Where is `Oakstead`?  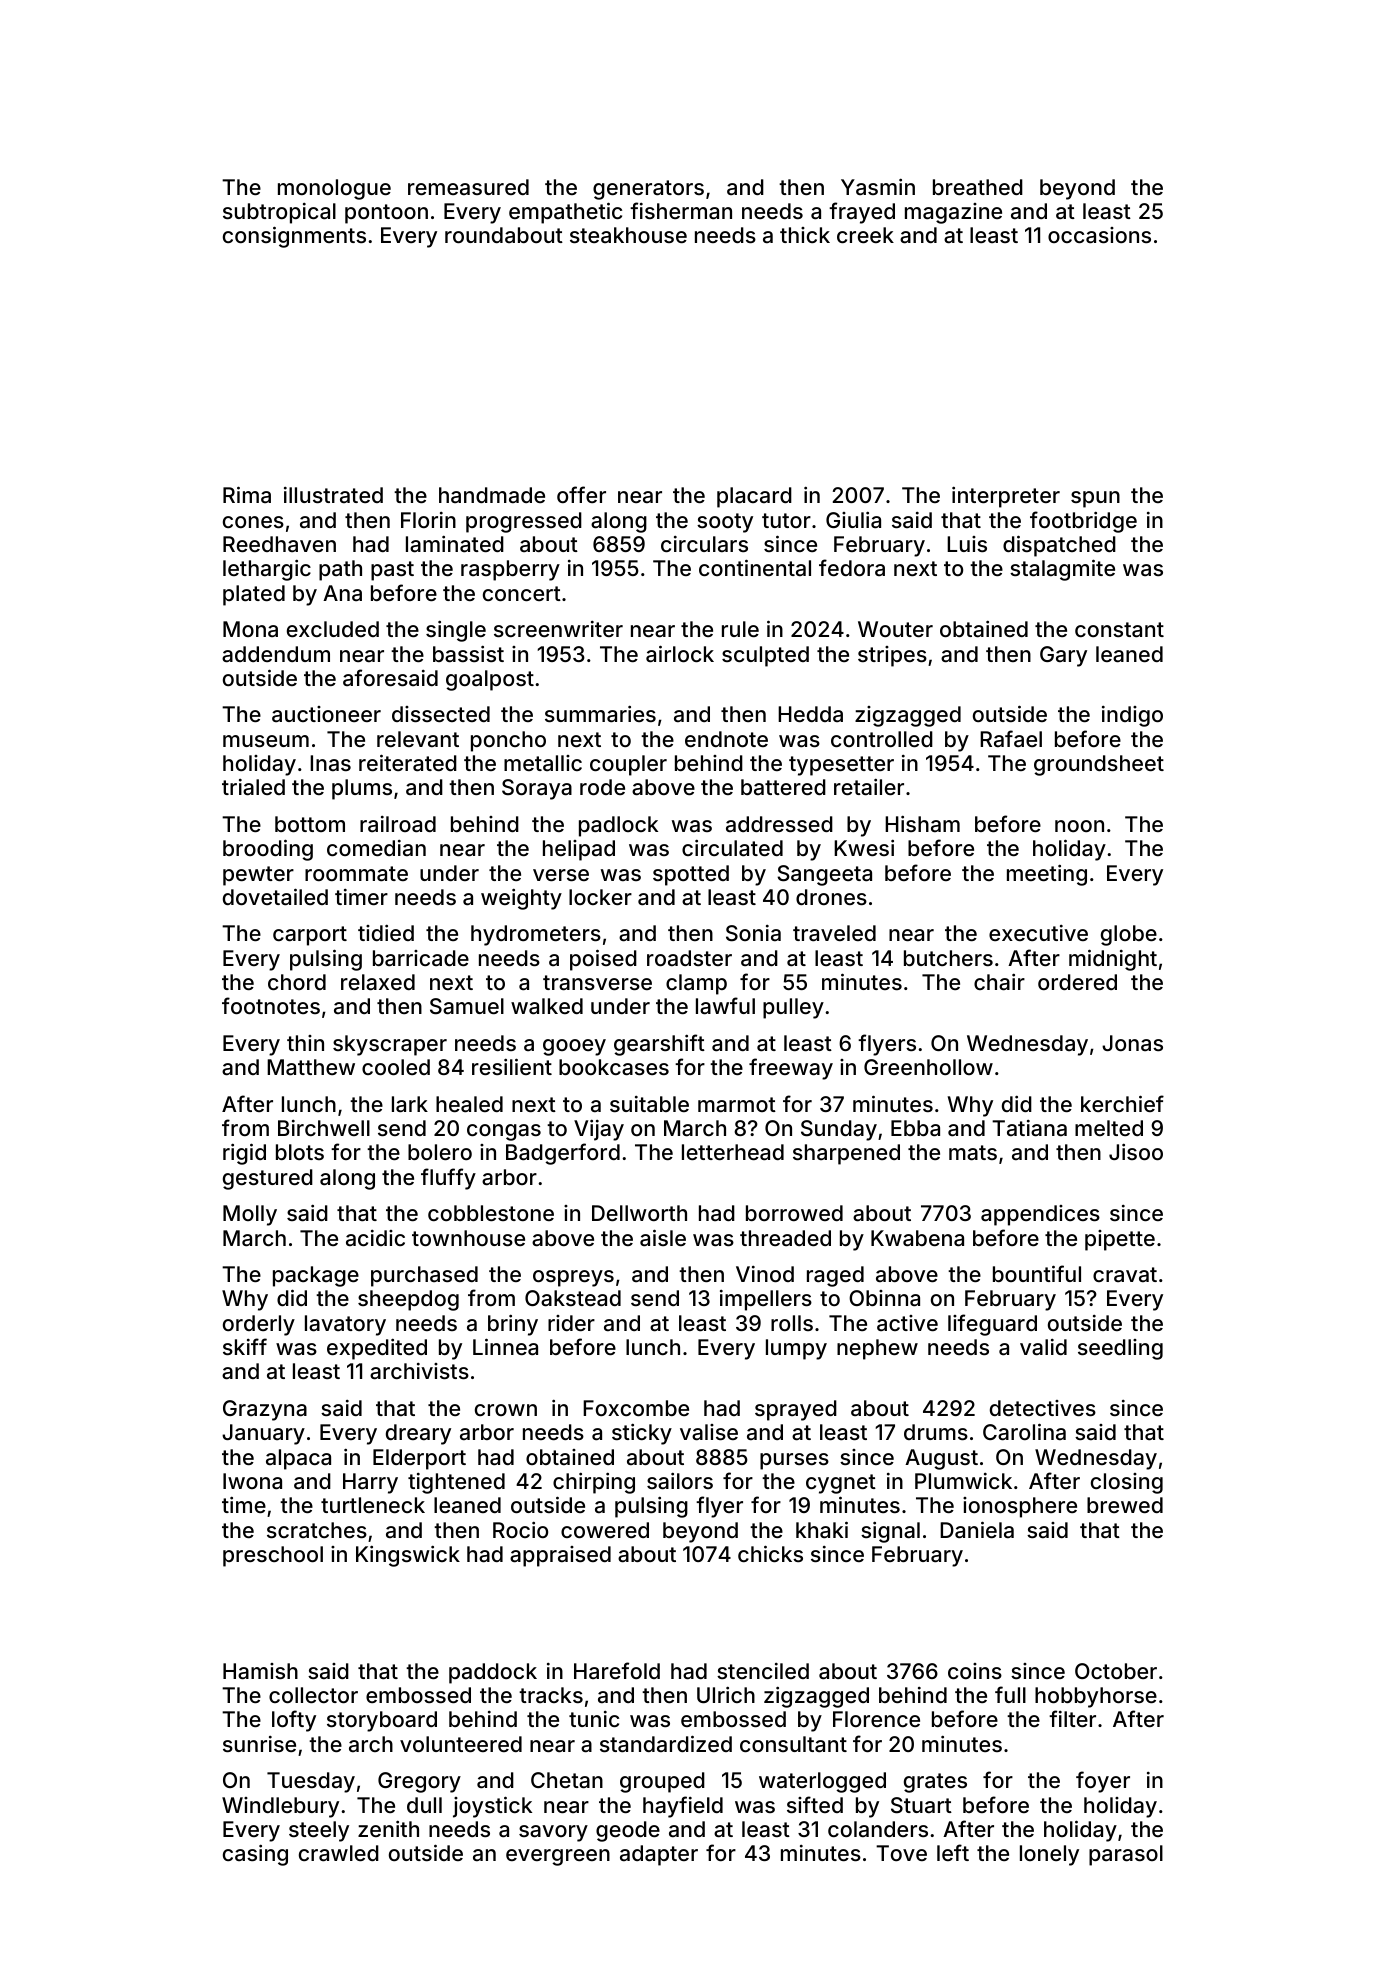 Oakstead is located at coordinates (573, 1298).
